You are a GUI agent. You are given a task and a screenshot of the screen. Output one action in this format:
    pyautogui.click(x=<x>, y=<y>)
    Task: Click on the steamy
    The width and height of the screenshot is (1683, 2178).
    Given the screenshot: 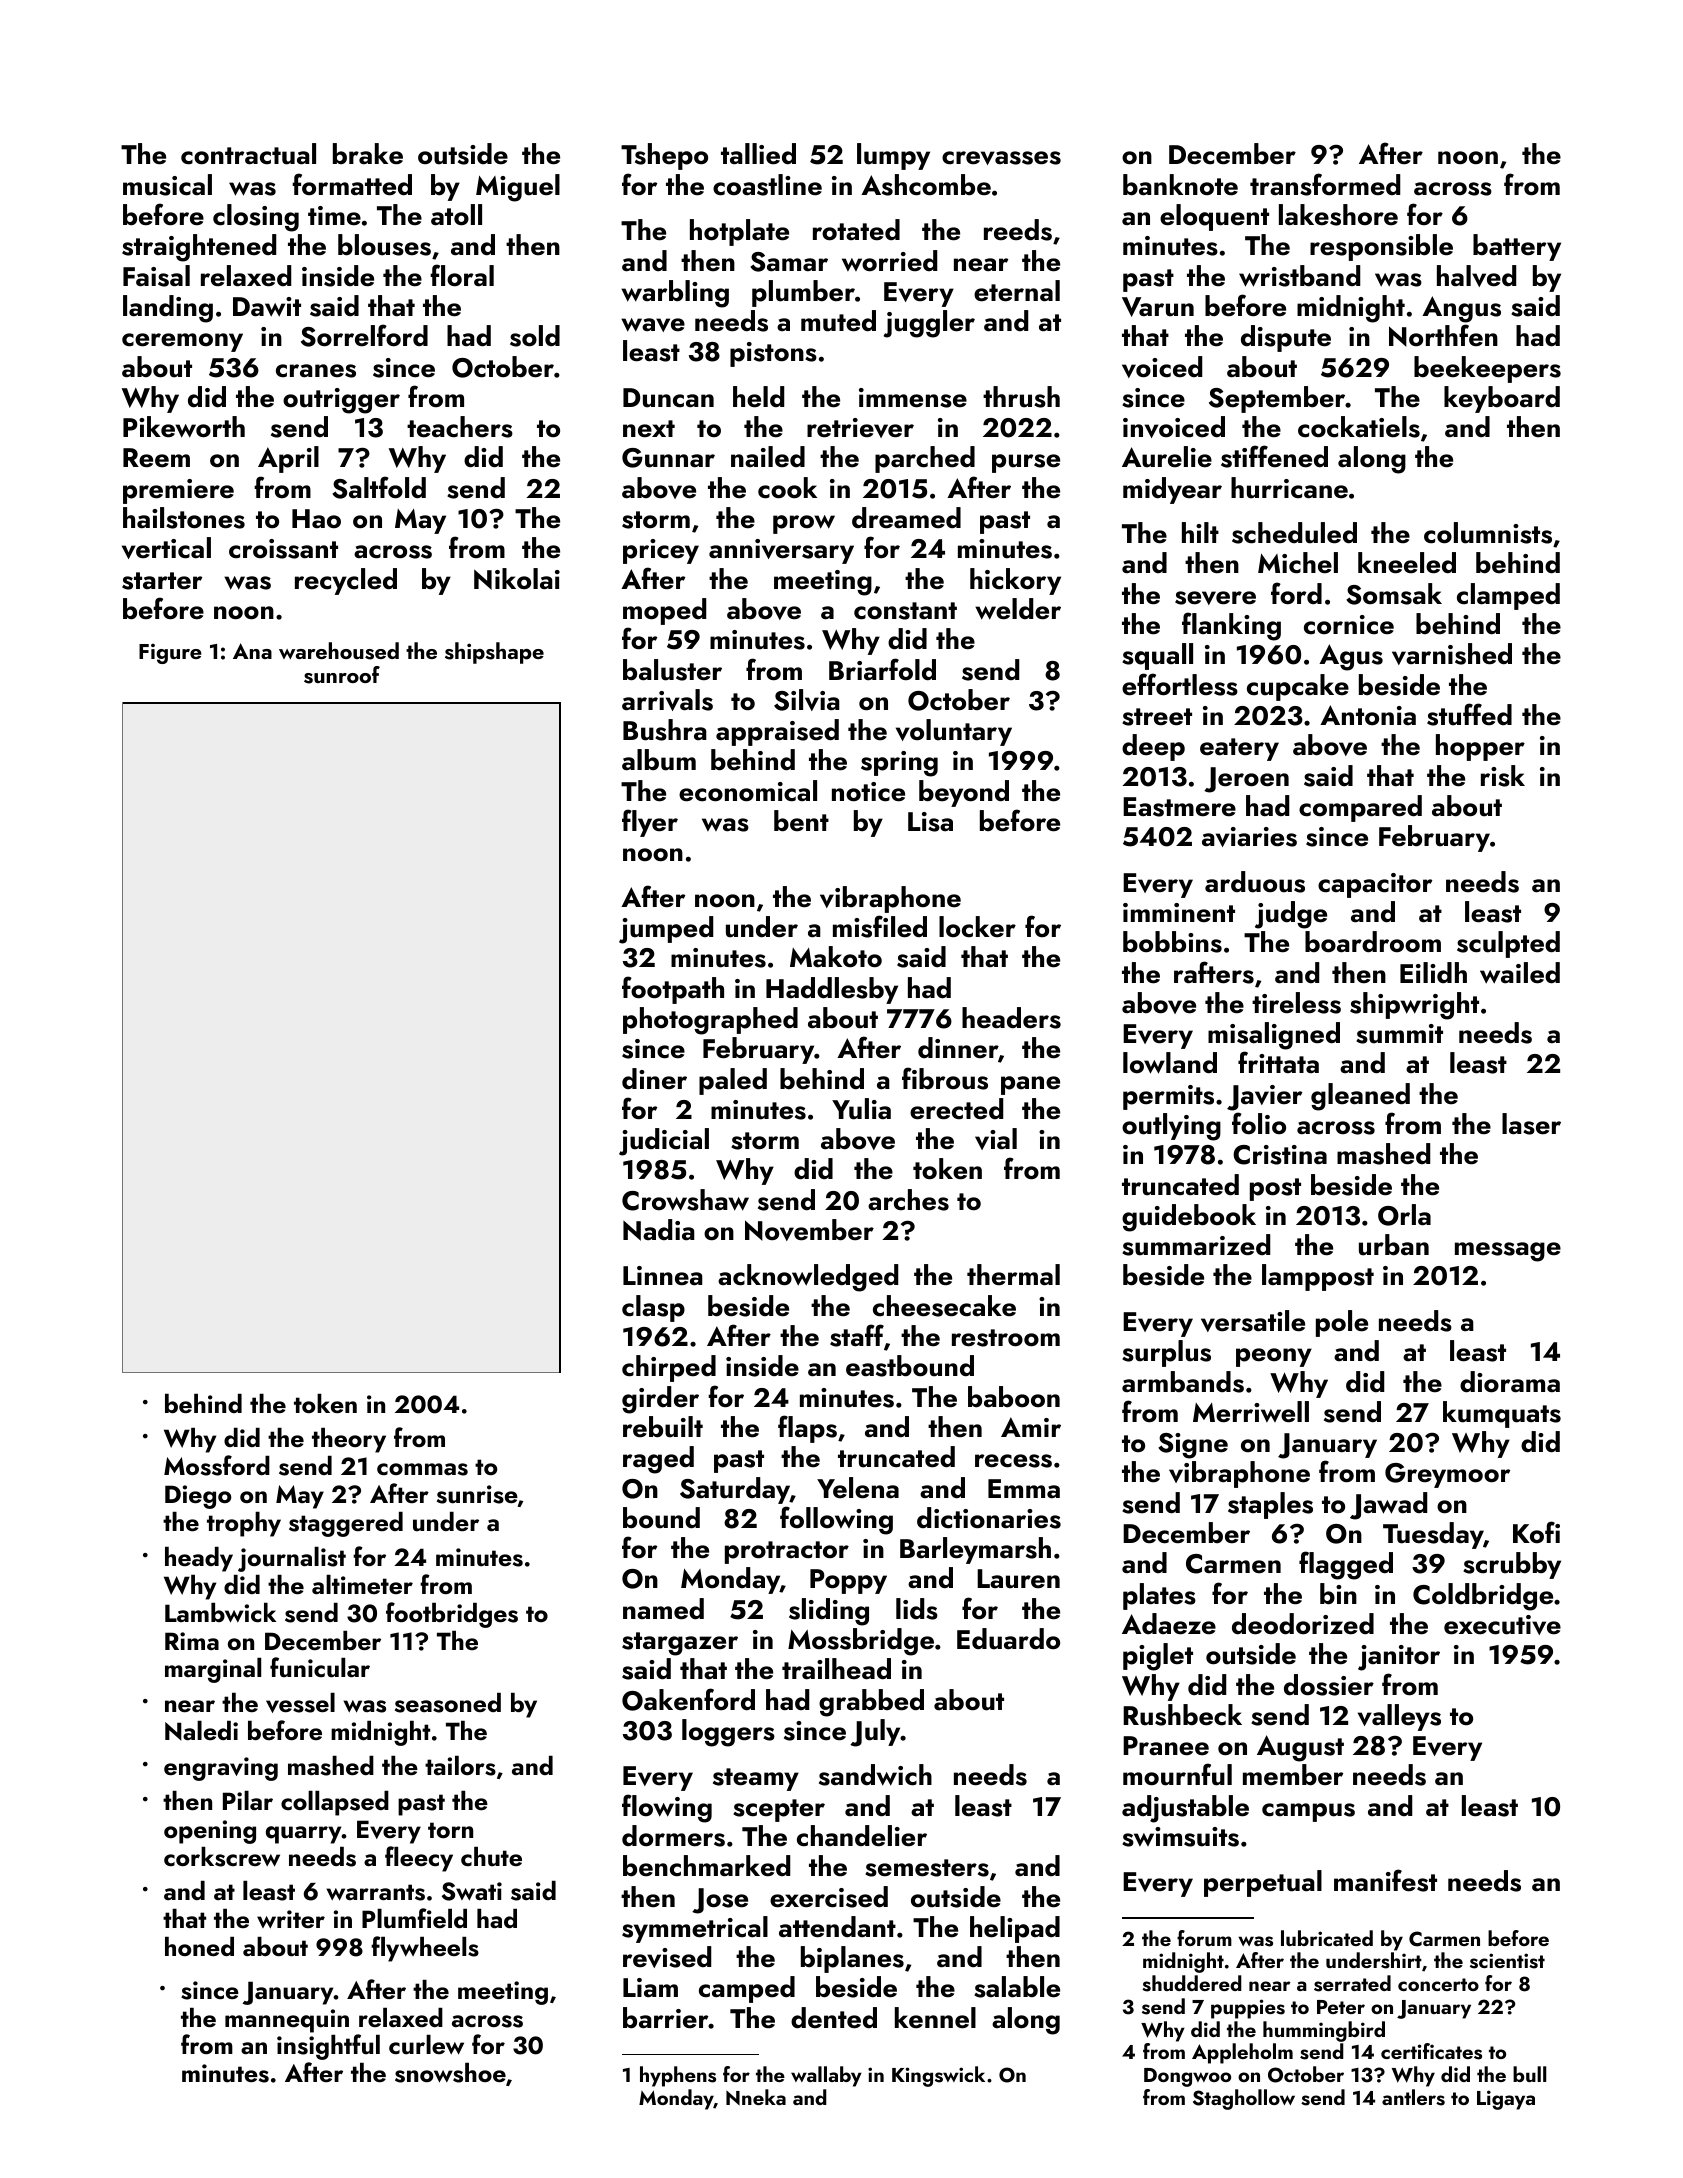 What is the action you would take?
    pyautogui.click(x=756, y=1779)
